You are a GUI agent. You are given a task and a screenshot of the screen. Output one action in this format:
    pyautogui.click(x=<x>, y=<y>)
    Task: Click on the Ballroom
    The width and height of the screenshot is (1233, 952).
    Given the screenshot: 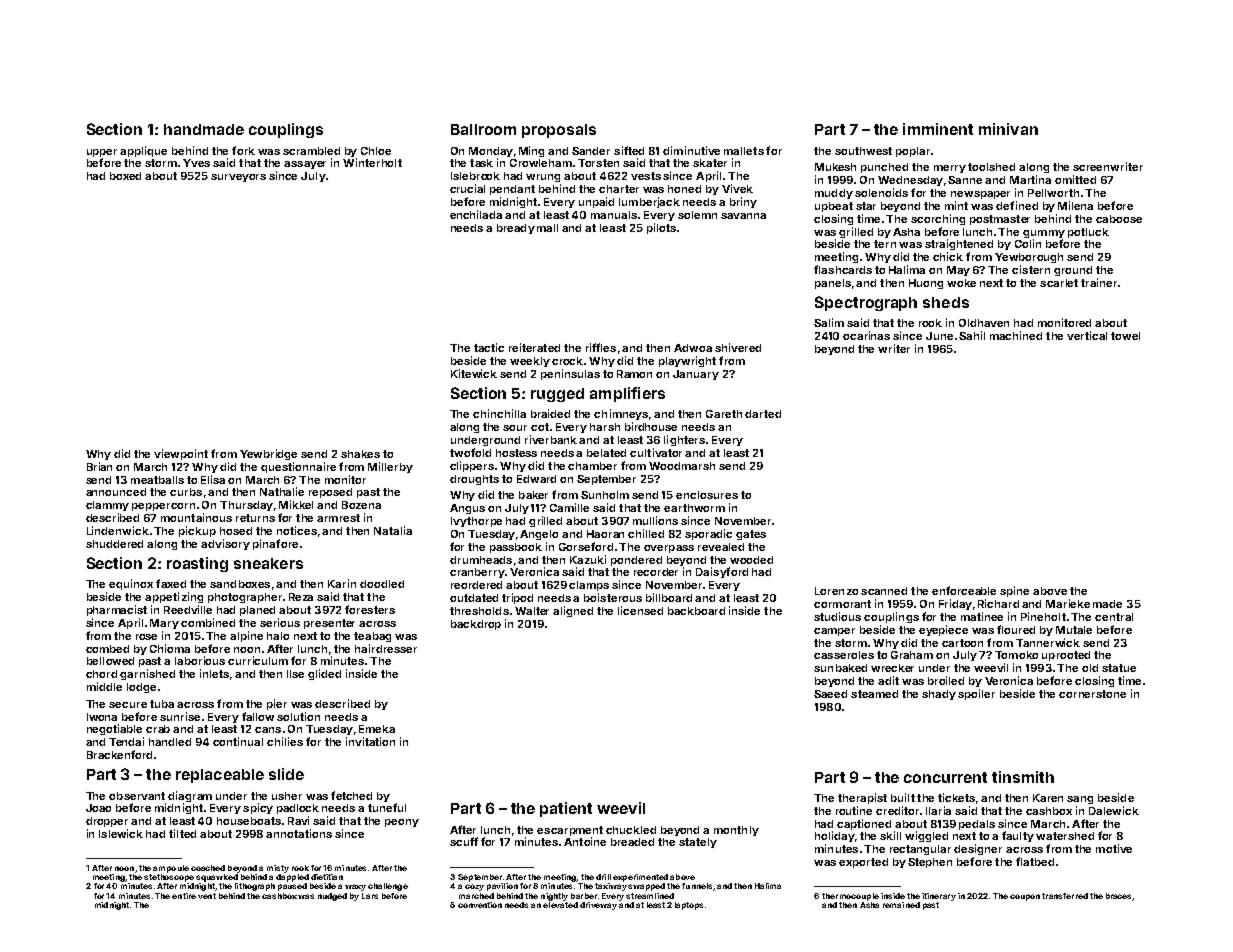 What is the action you would take?
    pyautogui.click(x=483, y=129)
